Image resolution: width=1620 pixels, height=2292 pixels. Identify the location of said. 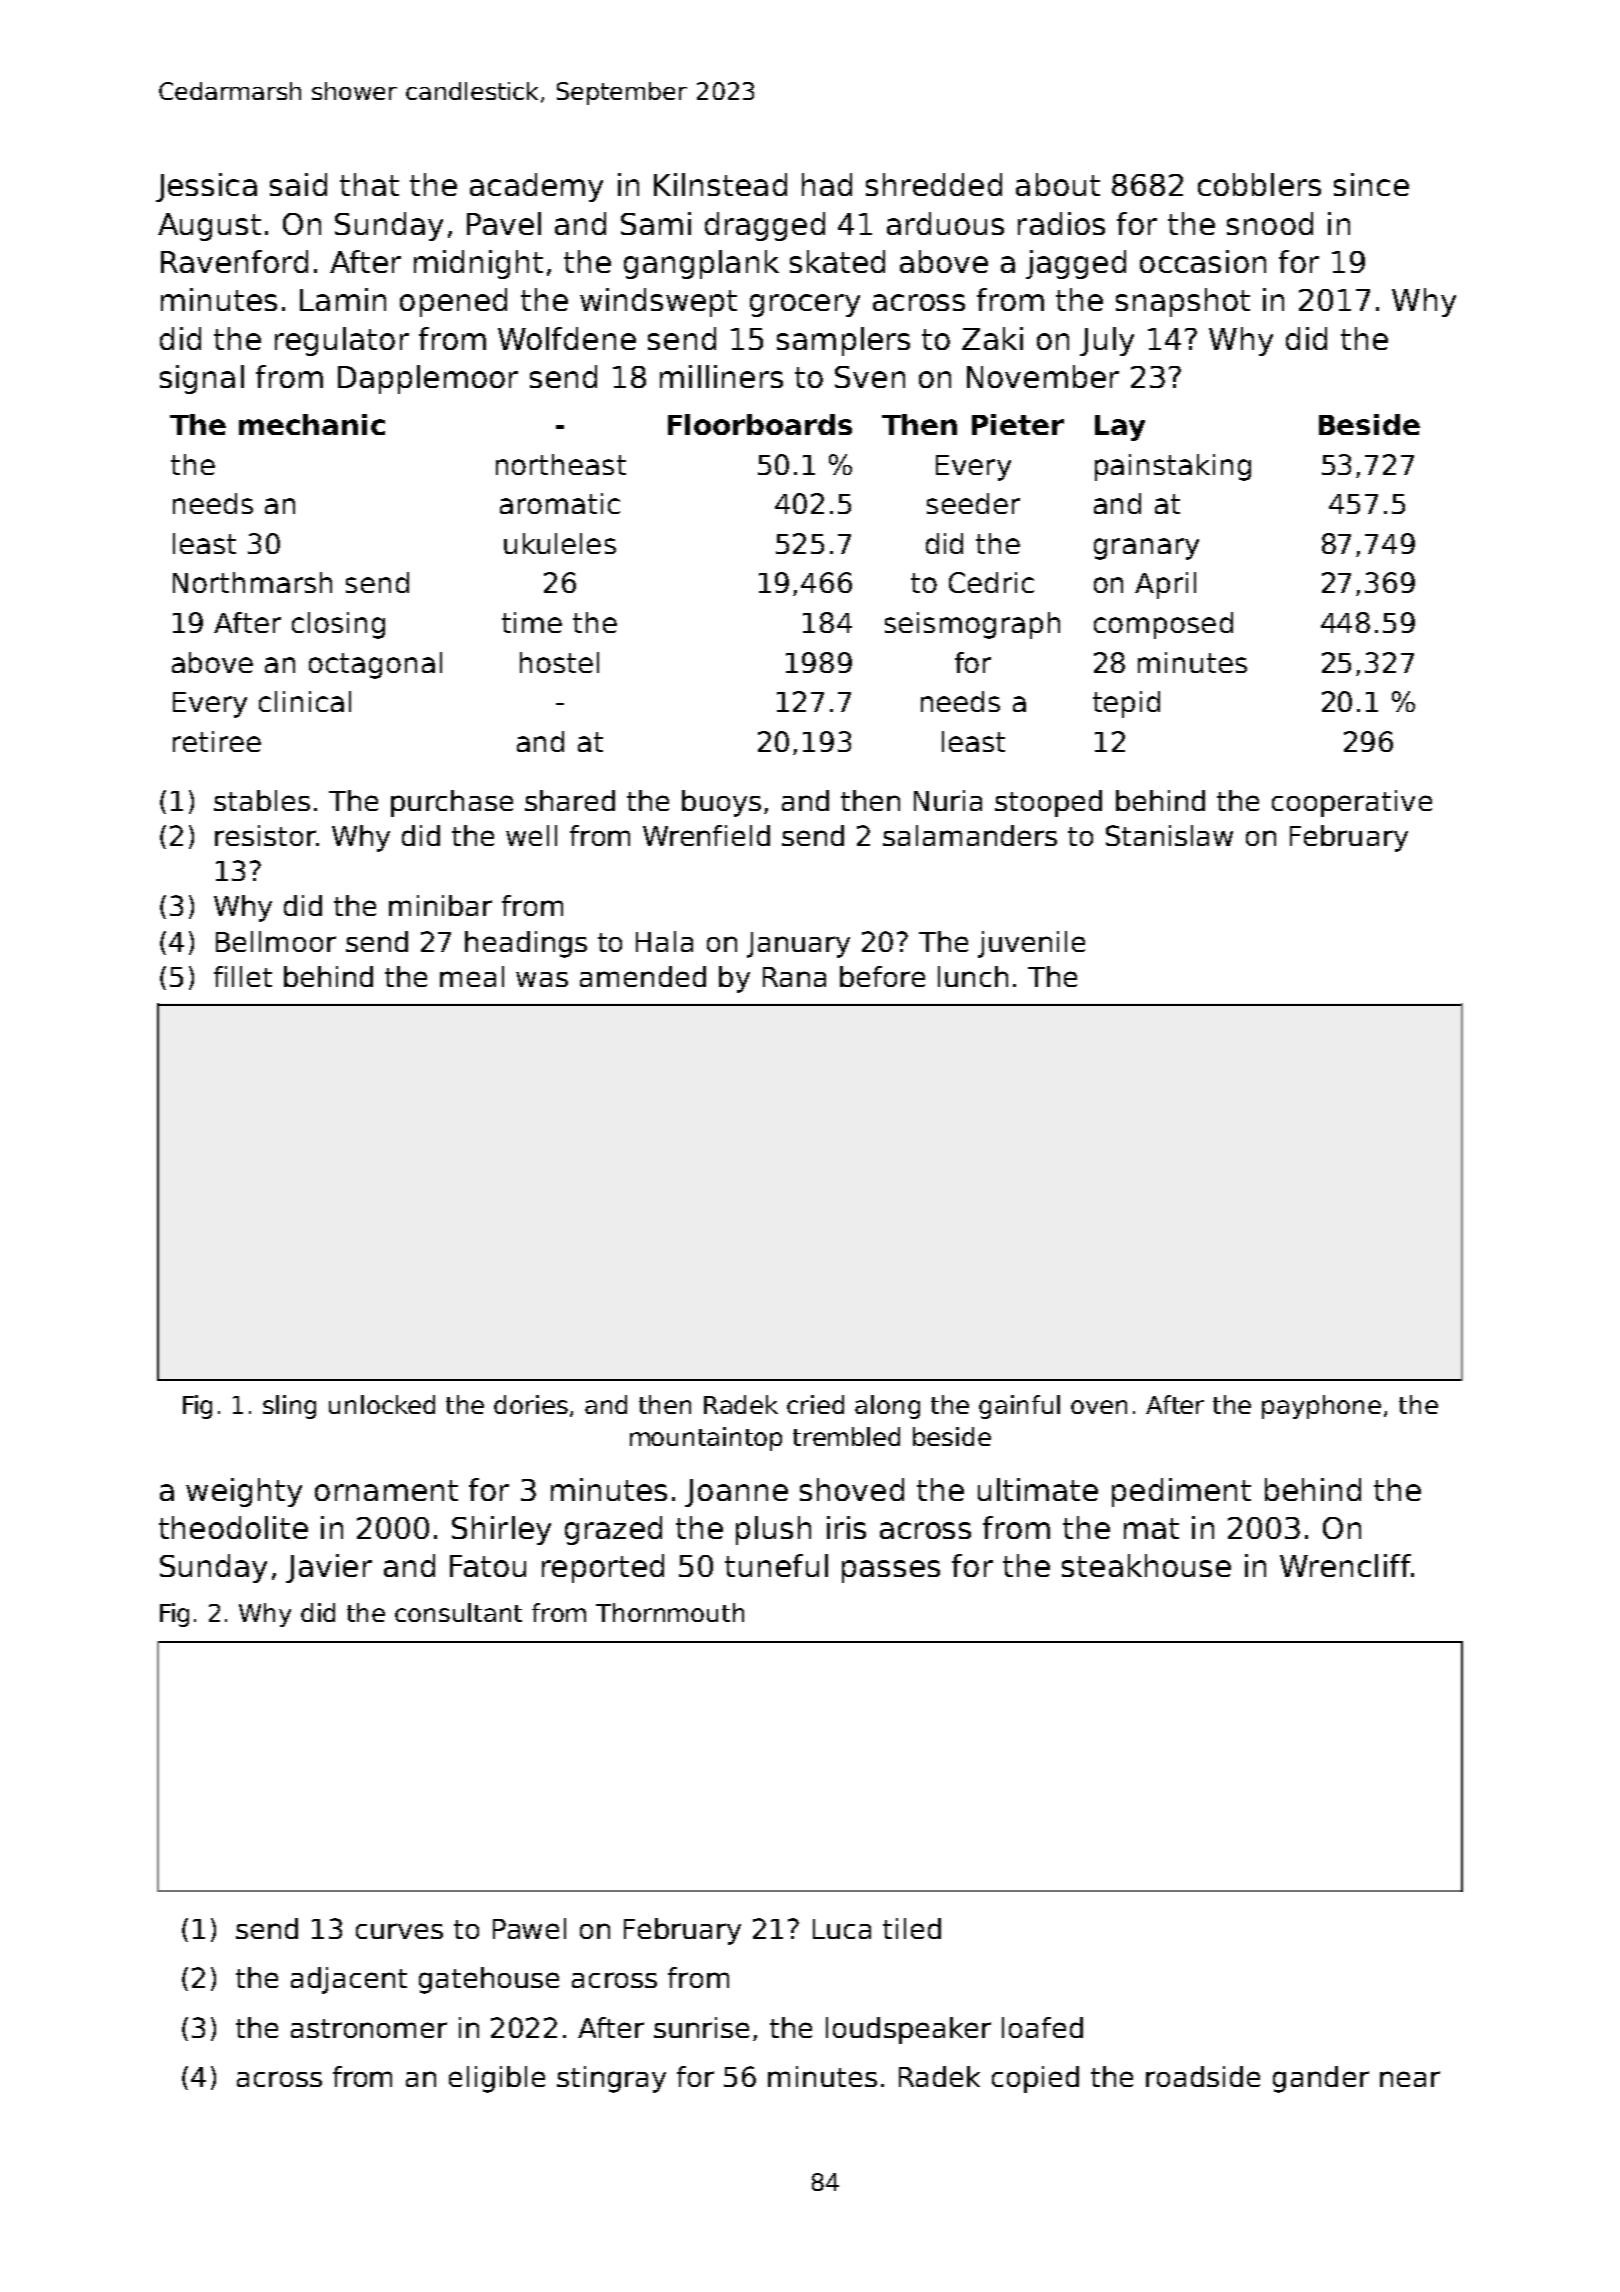
(298, 184).
